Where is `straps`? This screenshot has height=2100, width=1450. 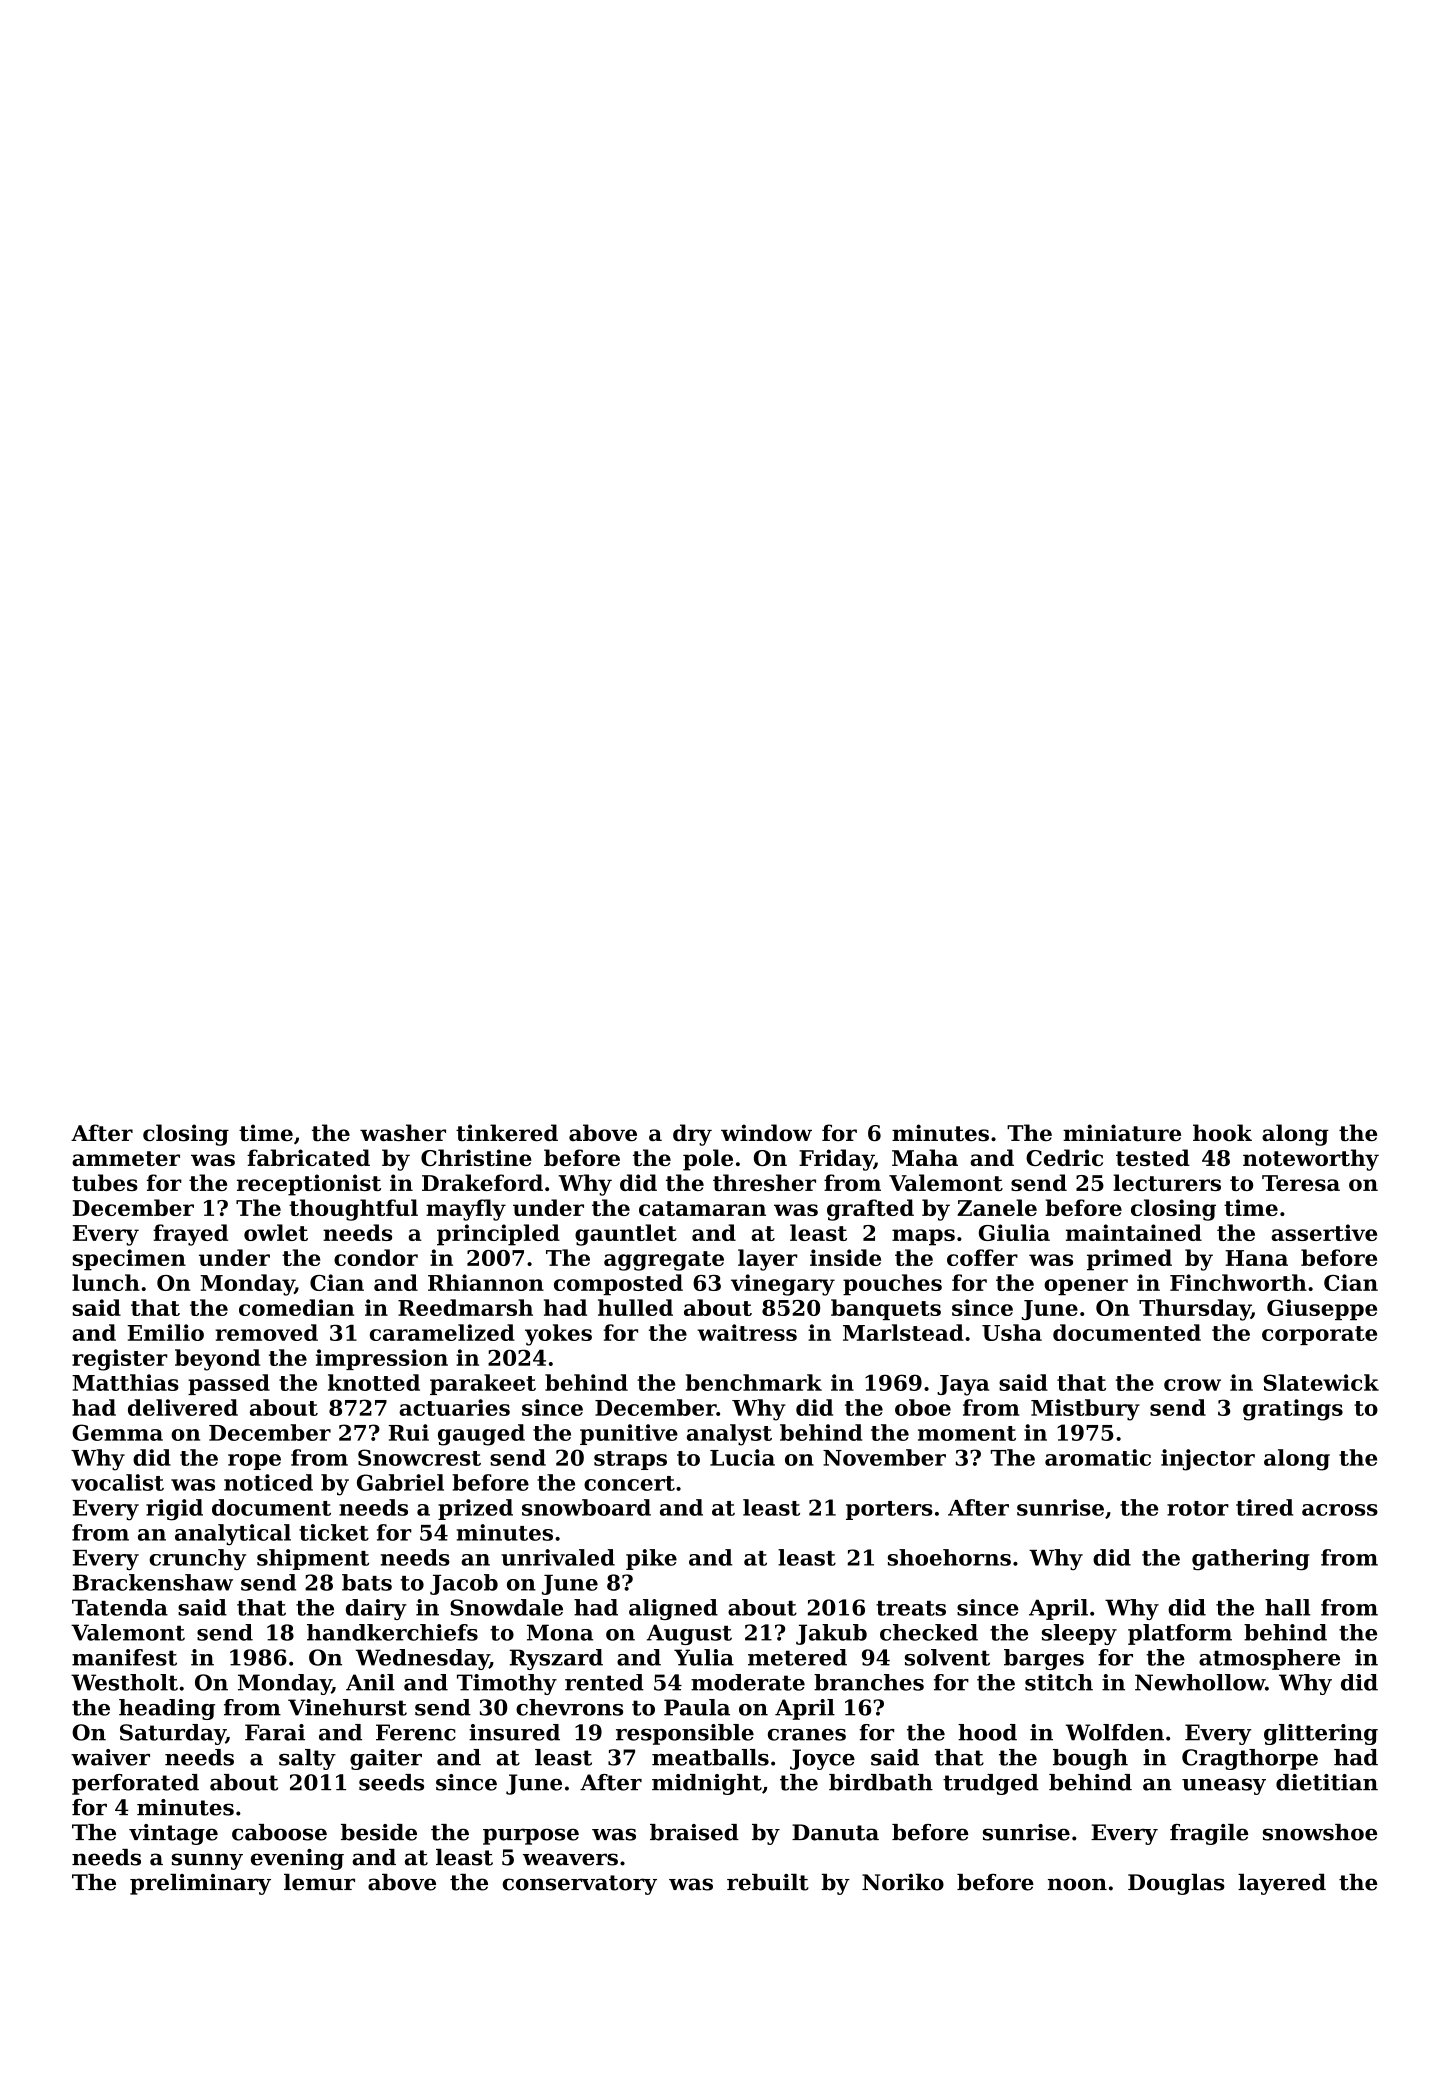
straps is located at coordinates (630, 1460).
